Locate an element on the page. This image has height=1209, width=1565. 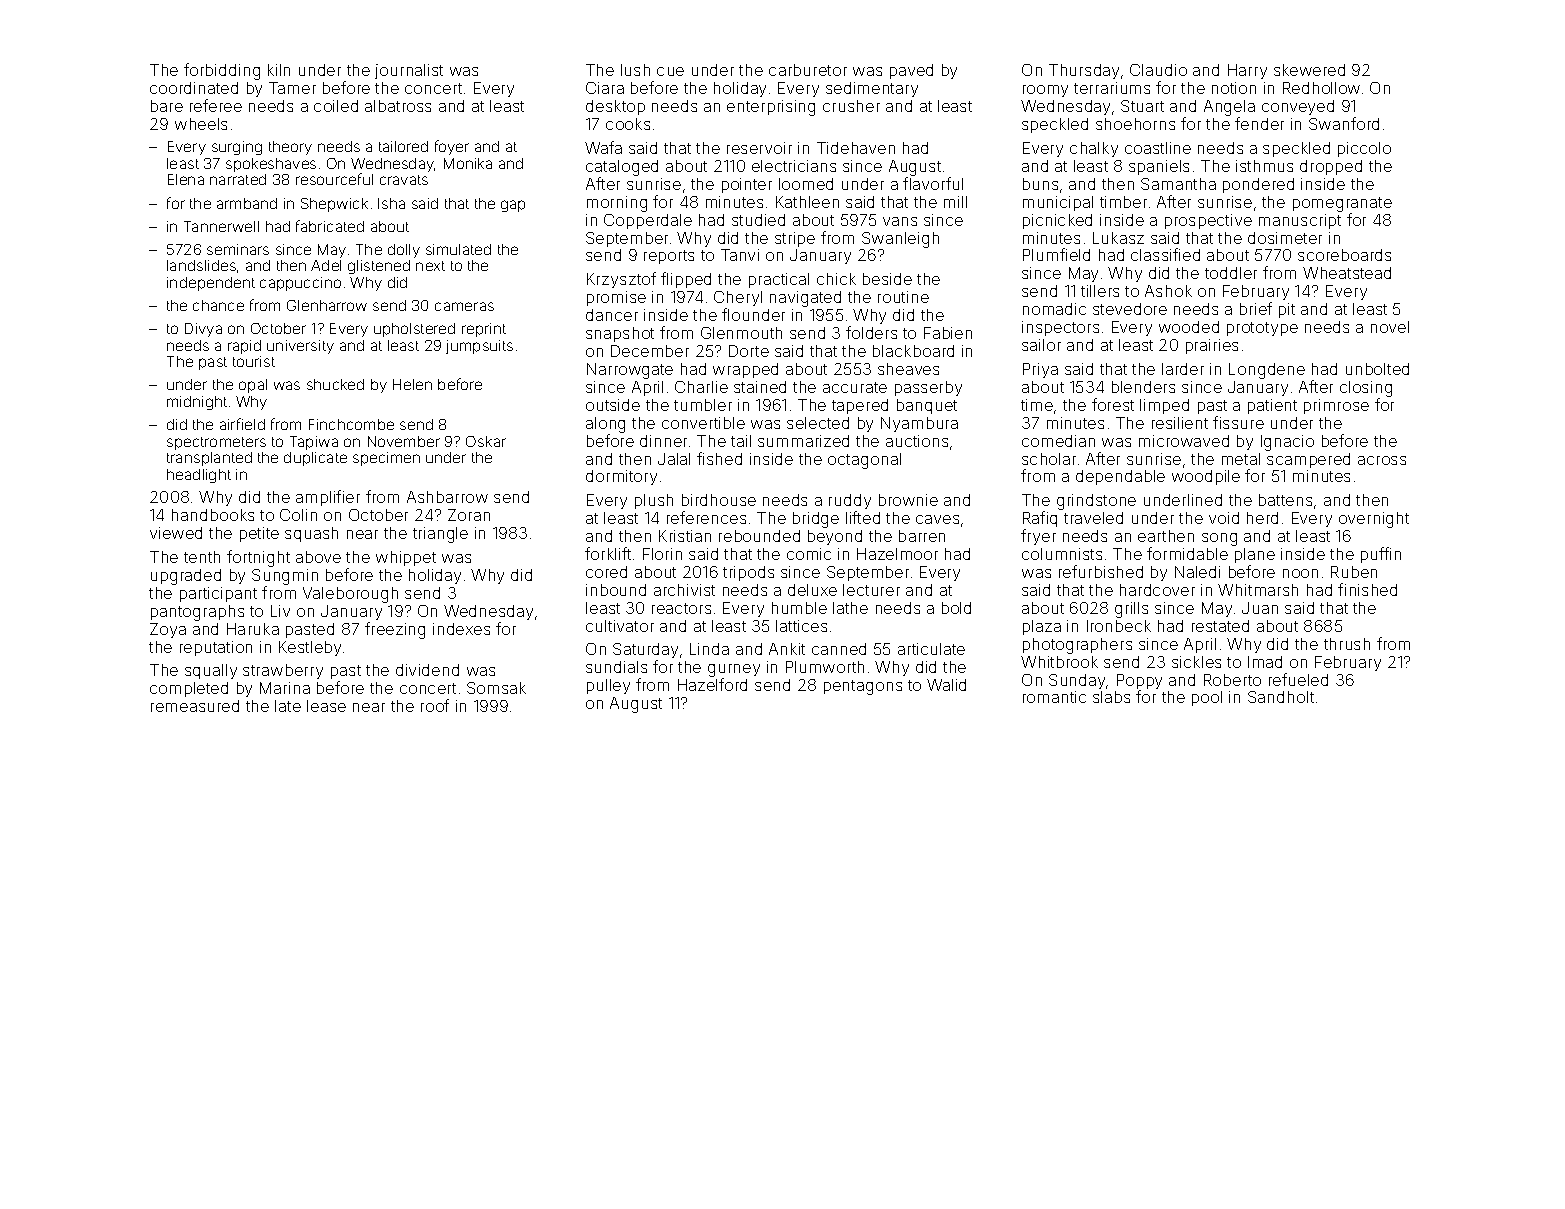
skewered is located at coordinates (1309, 70).
